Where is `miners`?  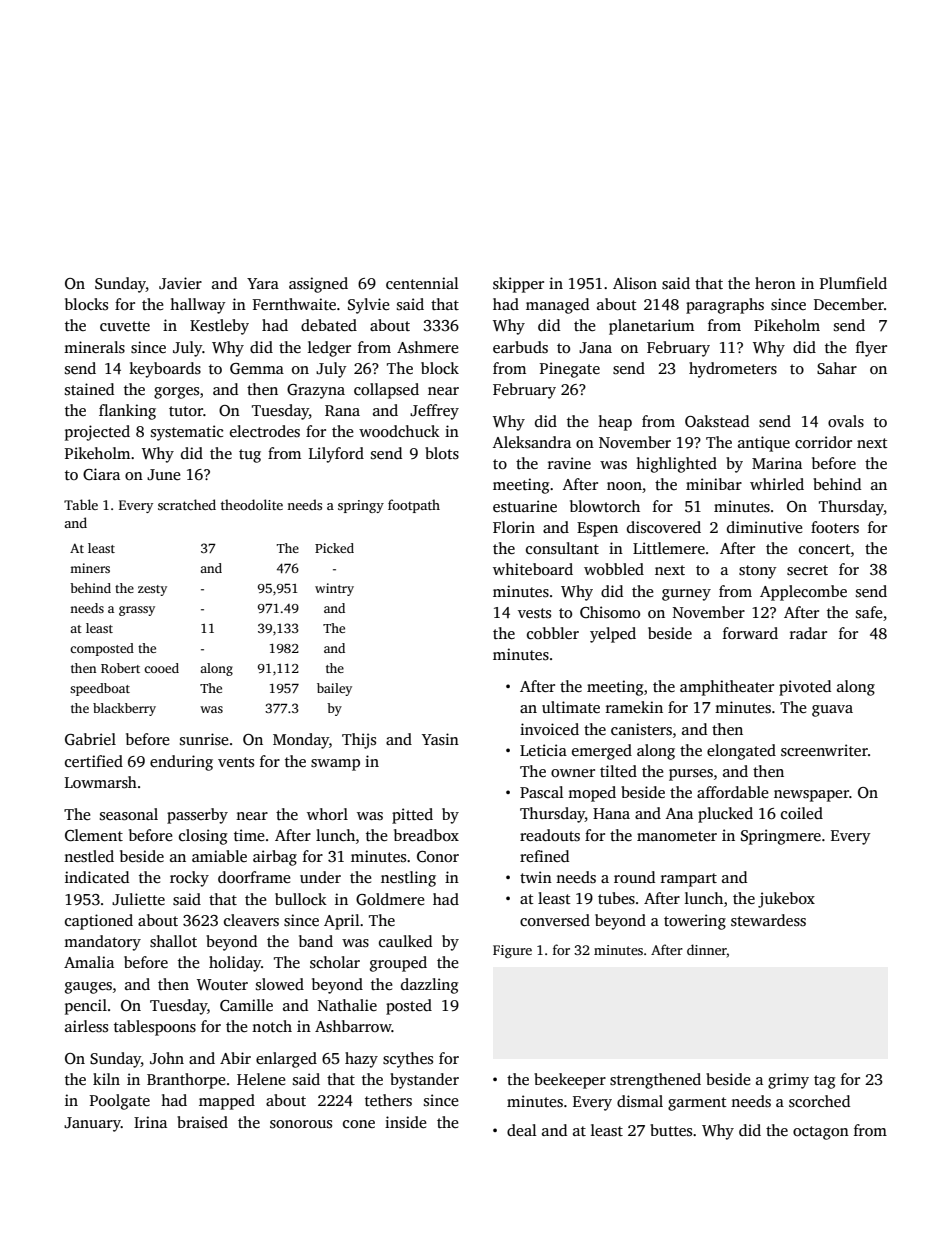
miners is located at coordinates (90, 568).
